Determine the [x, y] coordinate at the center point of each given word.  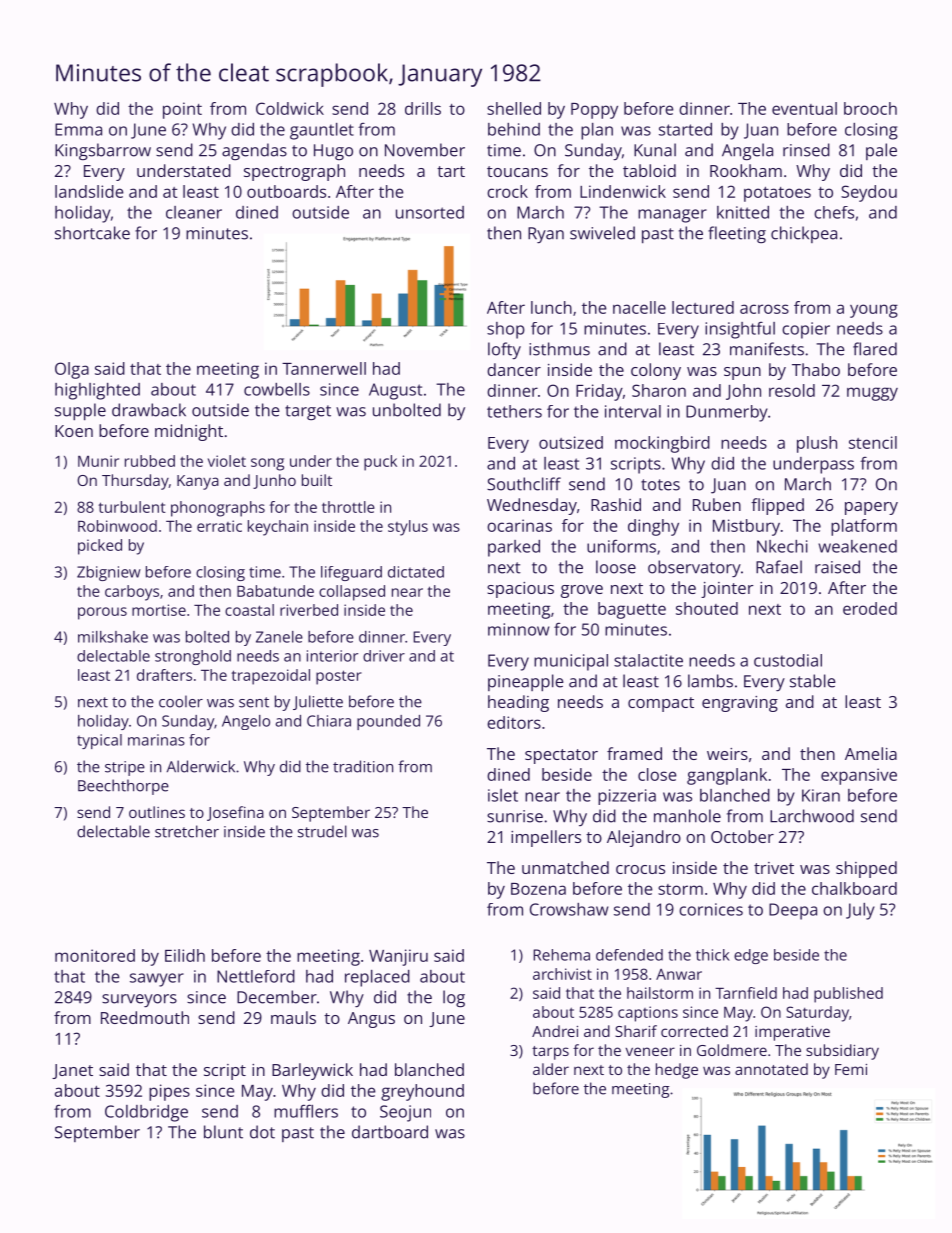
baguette [632, 610]
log [454, 999]
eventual [804, 108]
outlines [157, 812]
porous [102, 613]
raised [837, 567]
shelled [514, 108]
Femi [851, 1069]
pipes [169, 1092]
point [182, 110]
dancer [514, 369]
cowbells [277, 389]
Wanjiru [398, 957]
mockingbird [662, 444]
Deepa [793, 911]
